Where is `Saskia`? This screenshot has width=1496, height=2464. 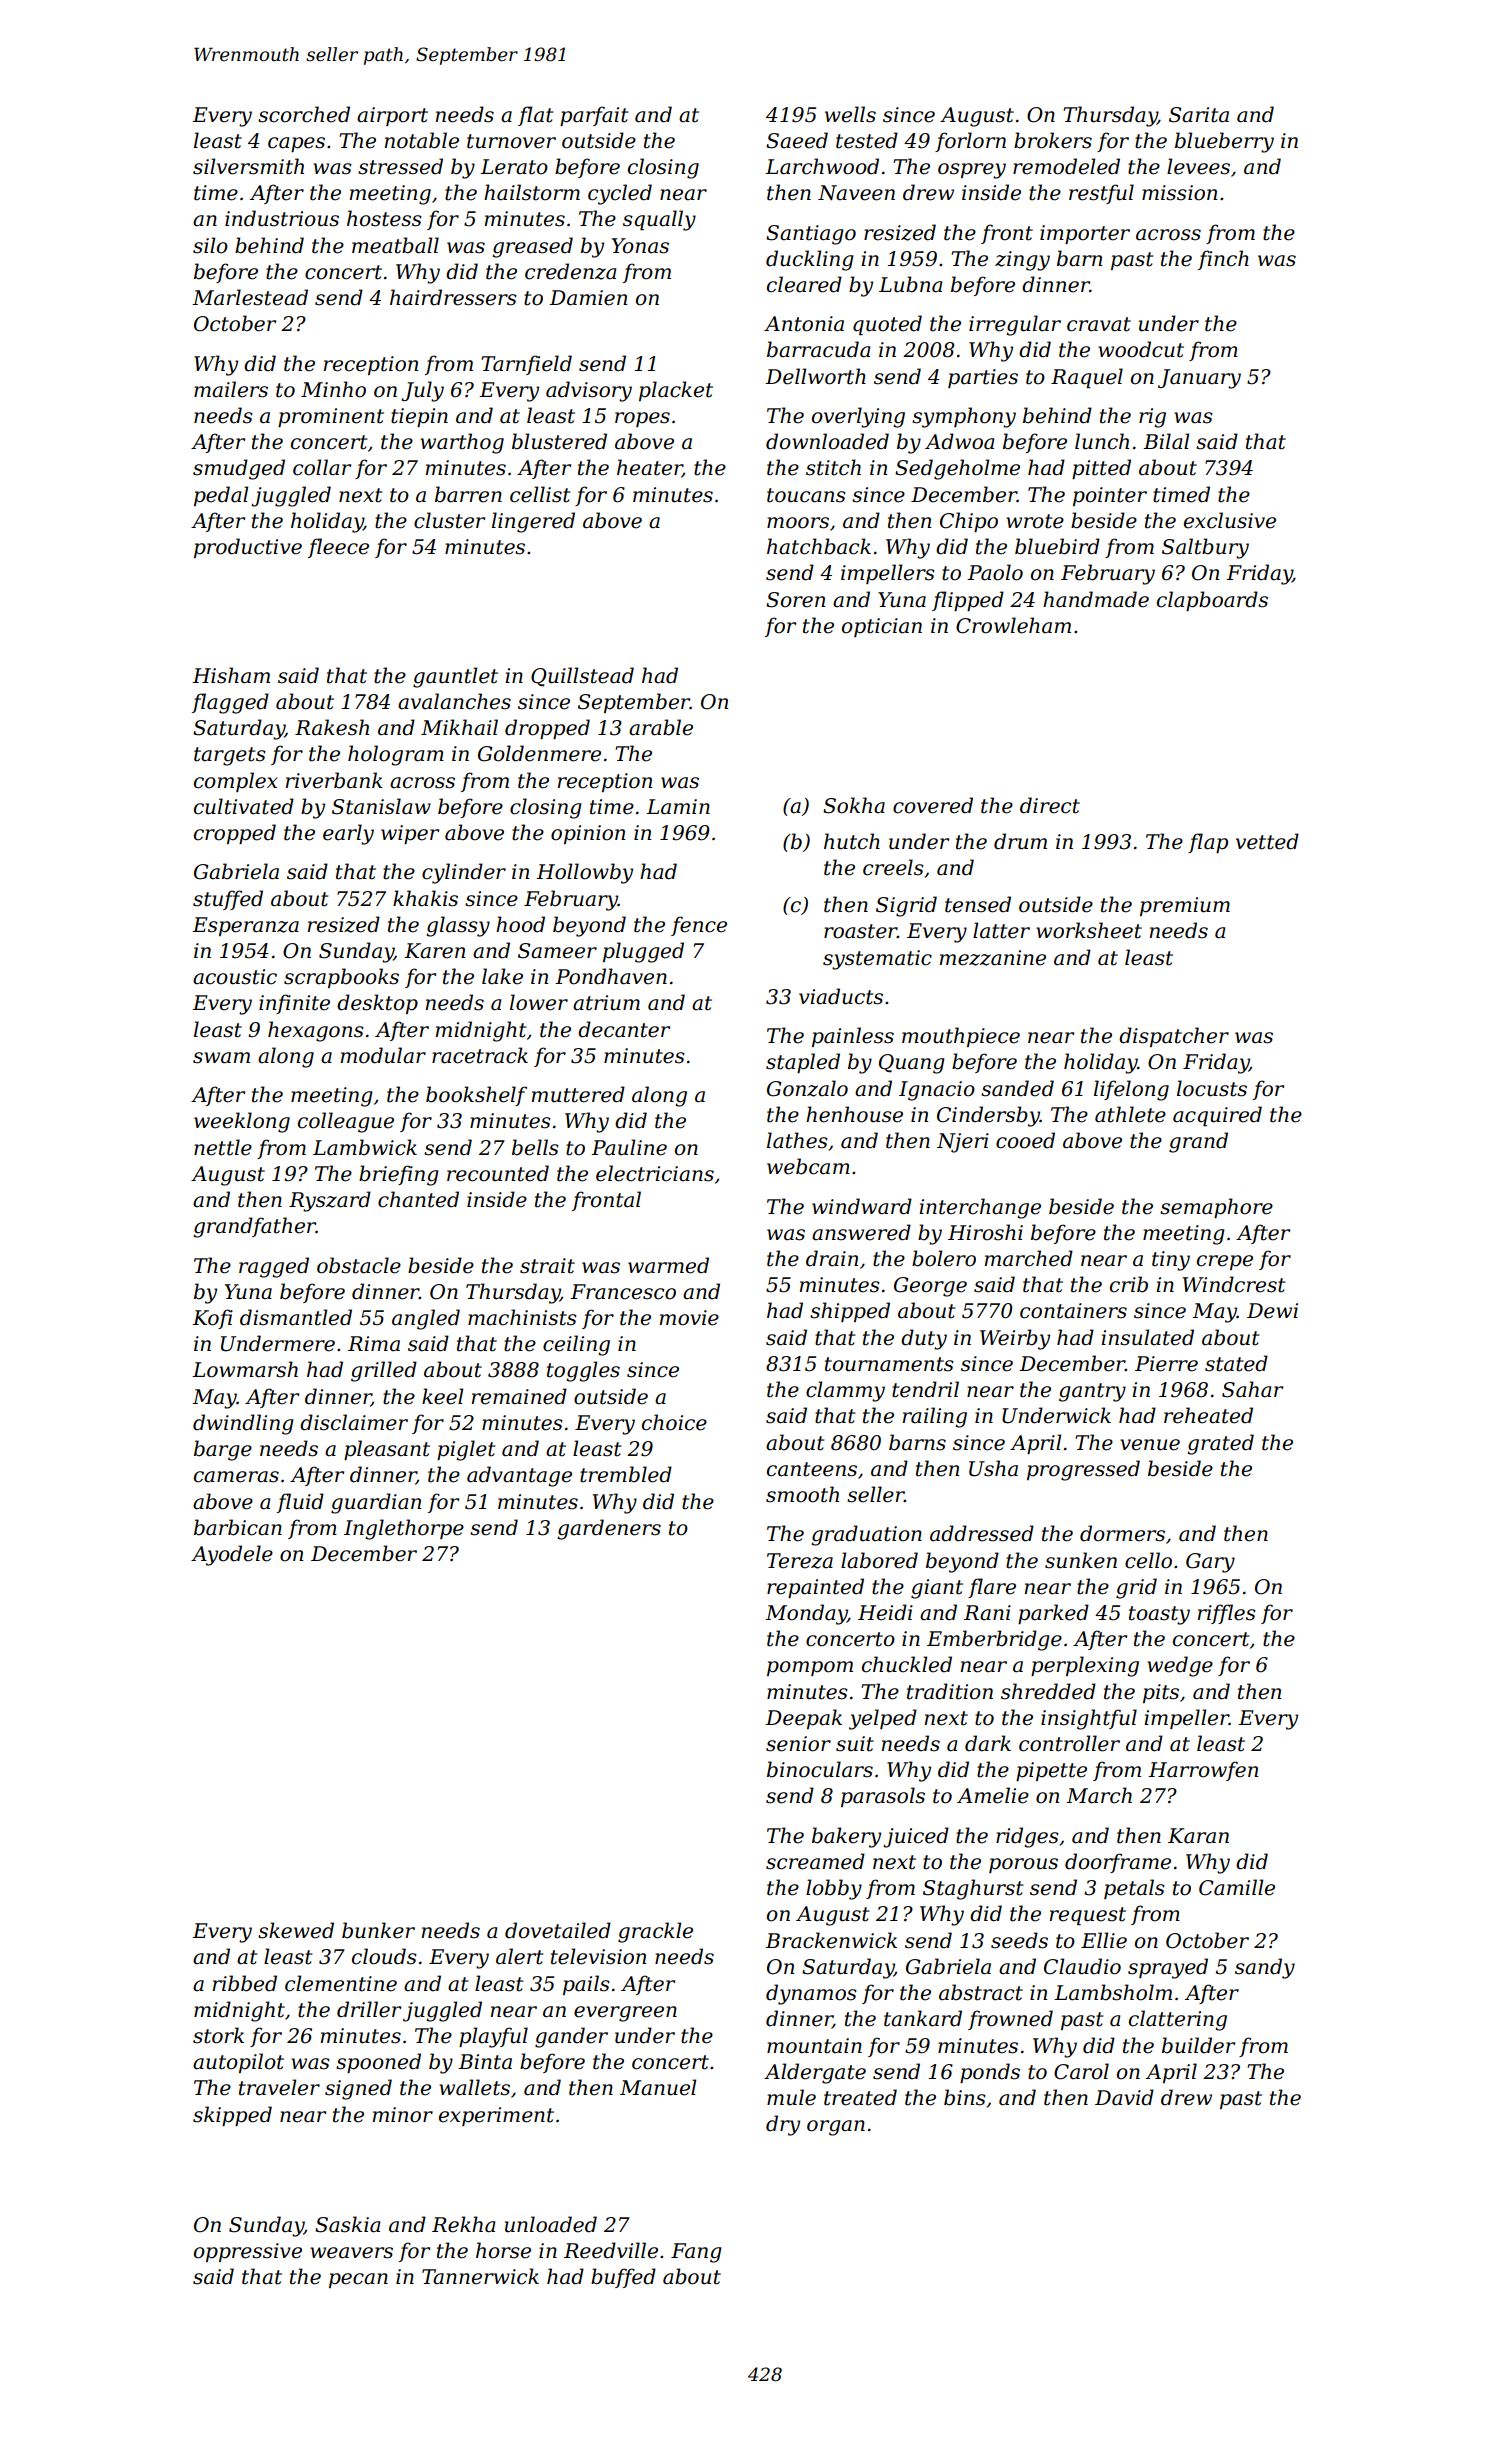
Saskia is located at coordinates (347, 2224).
